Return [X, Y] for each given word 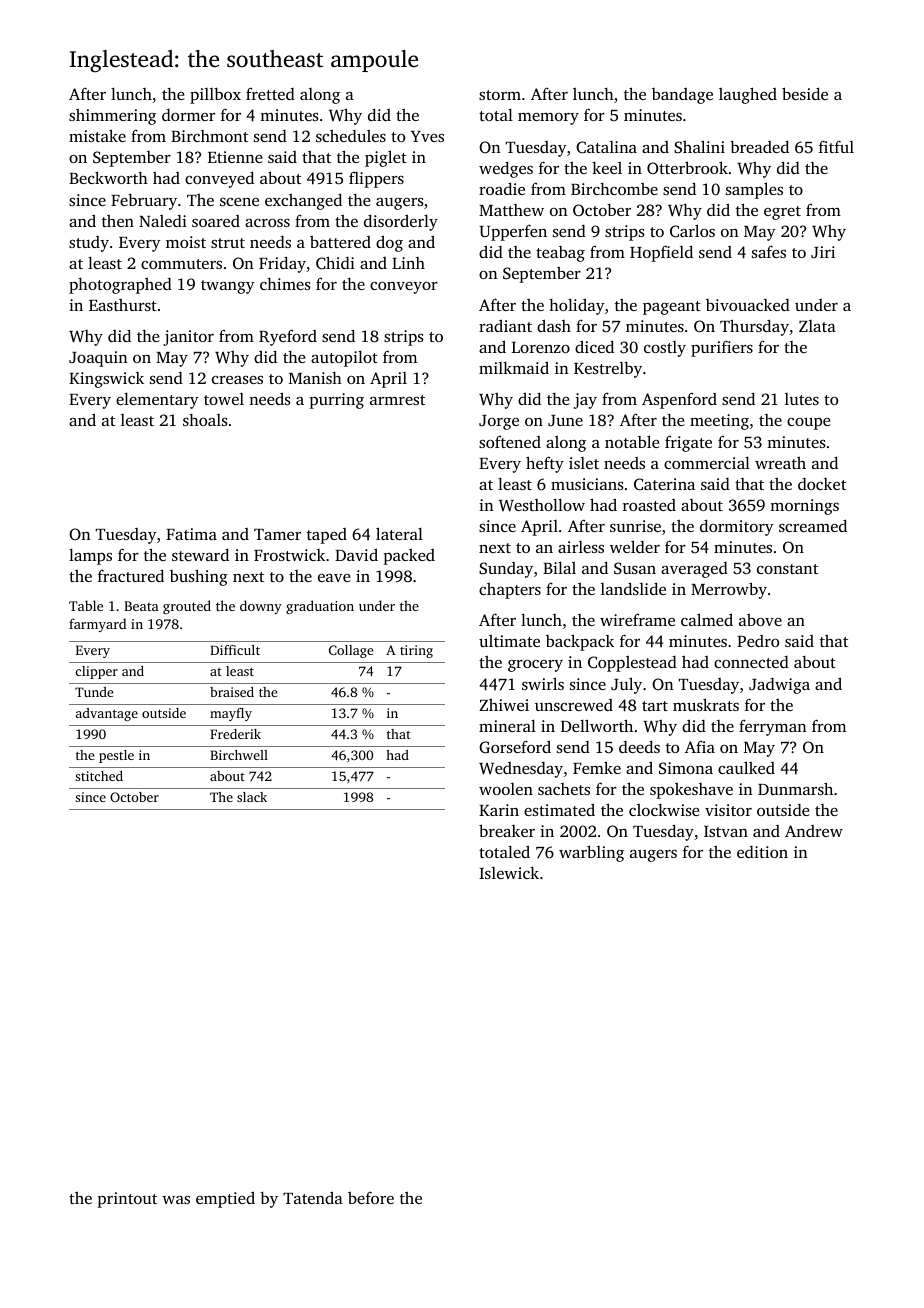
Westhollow [542, 505]
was [176, 1200]
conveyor [404, 288]
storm [500, 95]
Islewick [509, 872]
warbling [591, 853]
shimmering [112, 117]
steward [200, 554]
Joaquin [98, 359]
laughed [748, 95]
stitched [99, 776]
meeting [719, 422]
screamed [813, 525]
